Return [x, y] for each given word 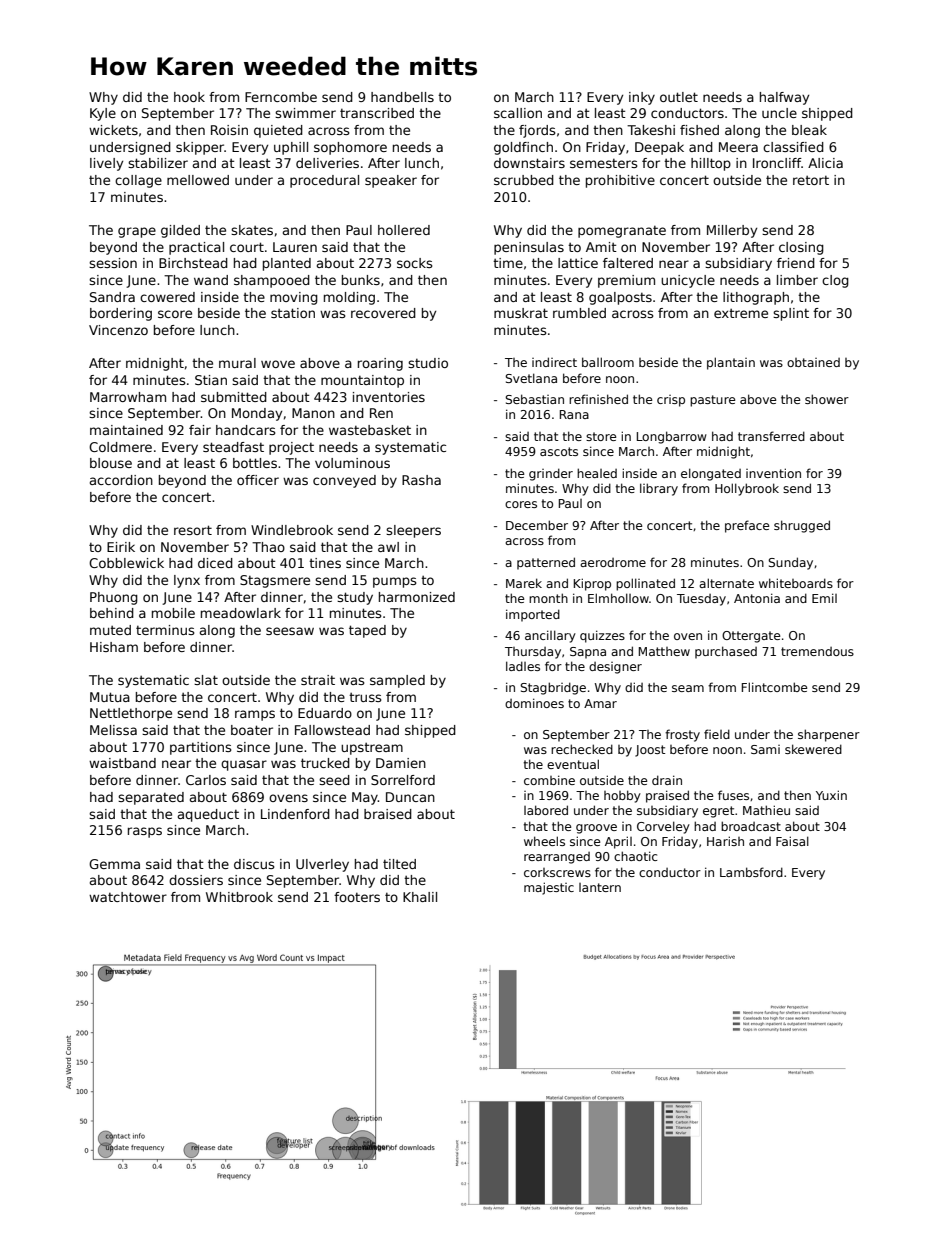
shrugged [802, 526]
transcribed [377, 113]
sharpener [829, 735]
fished [699, 130]
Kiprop [592, 584]
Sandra [112, 297]
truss [365, 697]
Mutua [110, 697]
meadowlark [241, 613]
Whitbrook [239, 897]
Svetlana [531, 378]
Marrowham [128, 397]
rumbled [579, 313]
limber [797, 280]
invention [773, 473]
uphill [291, 148]
